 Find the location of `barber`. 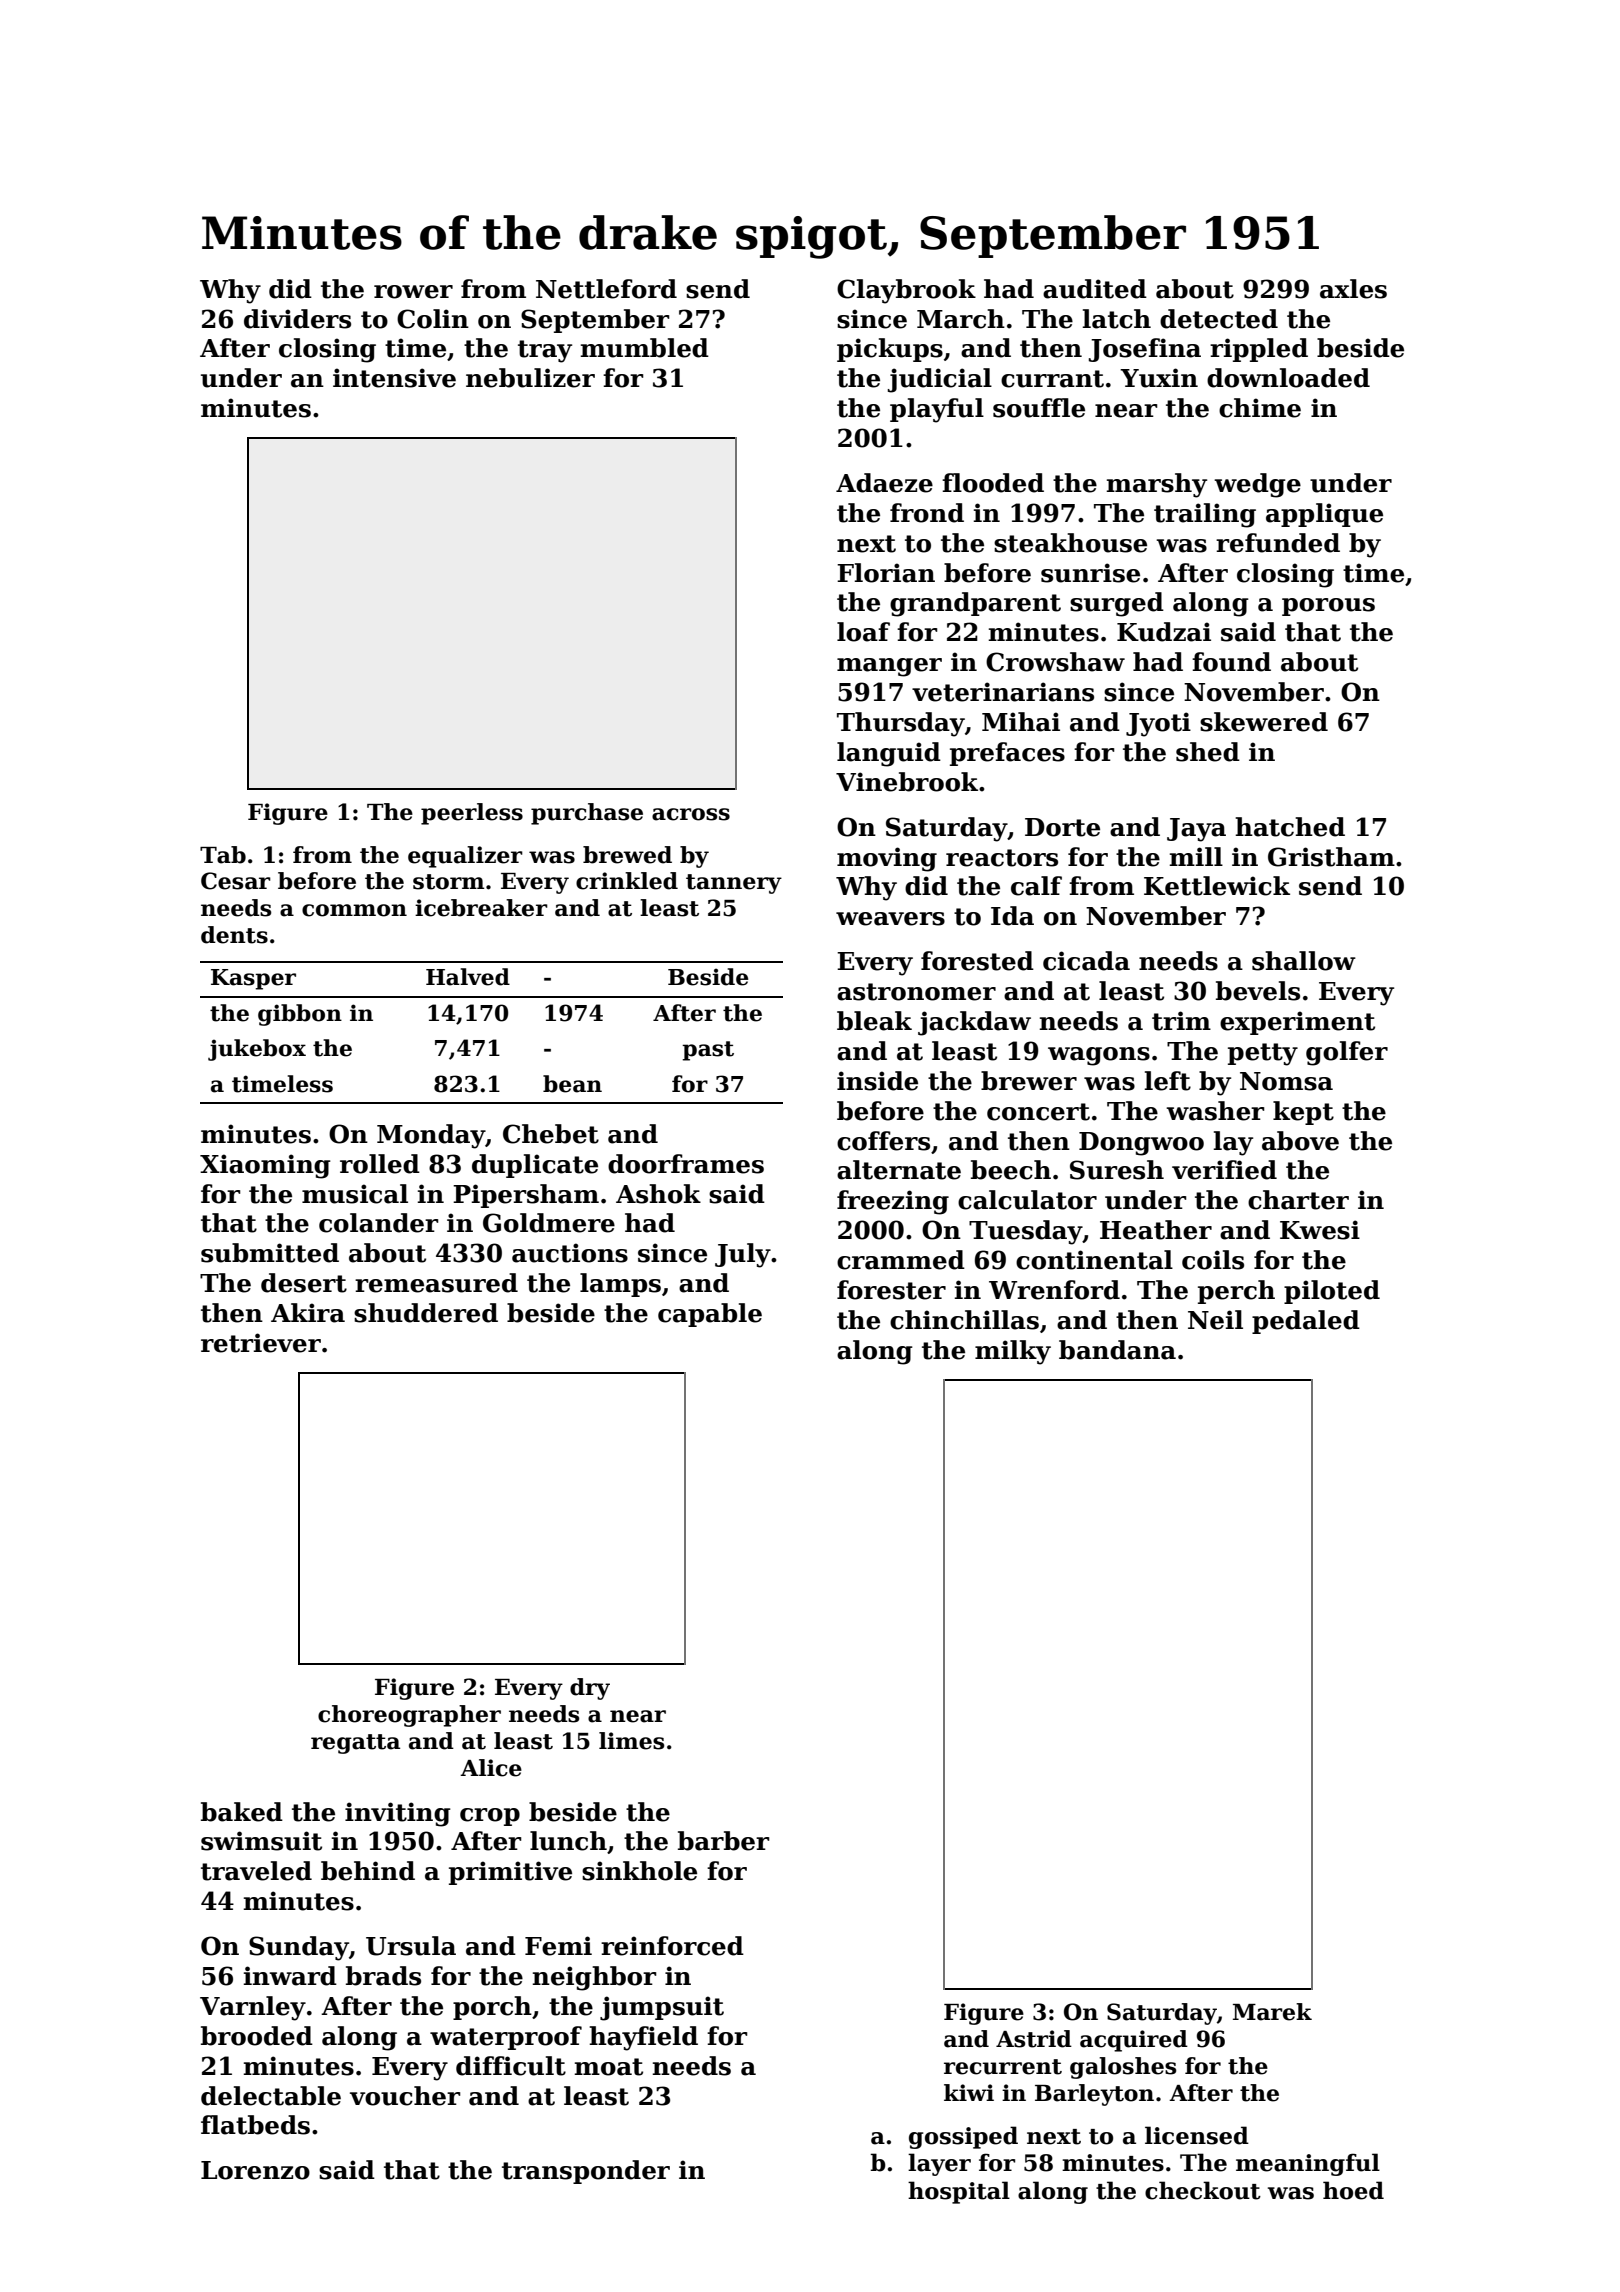

barber is located at coordinates (724, 1841).
